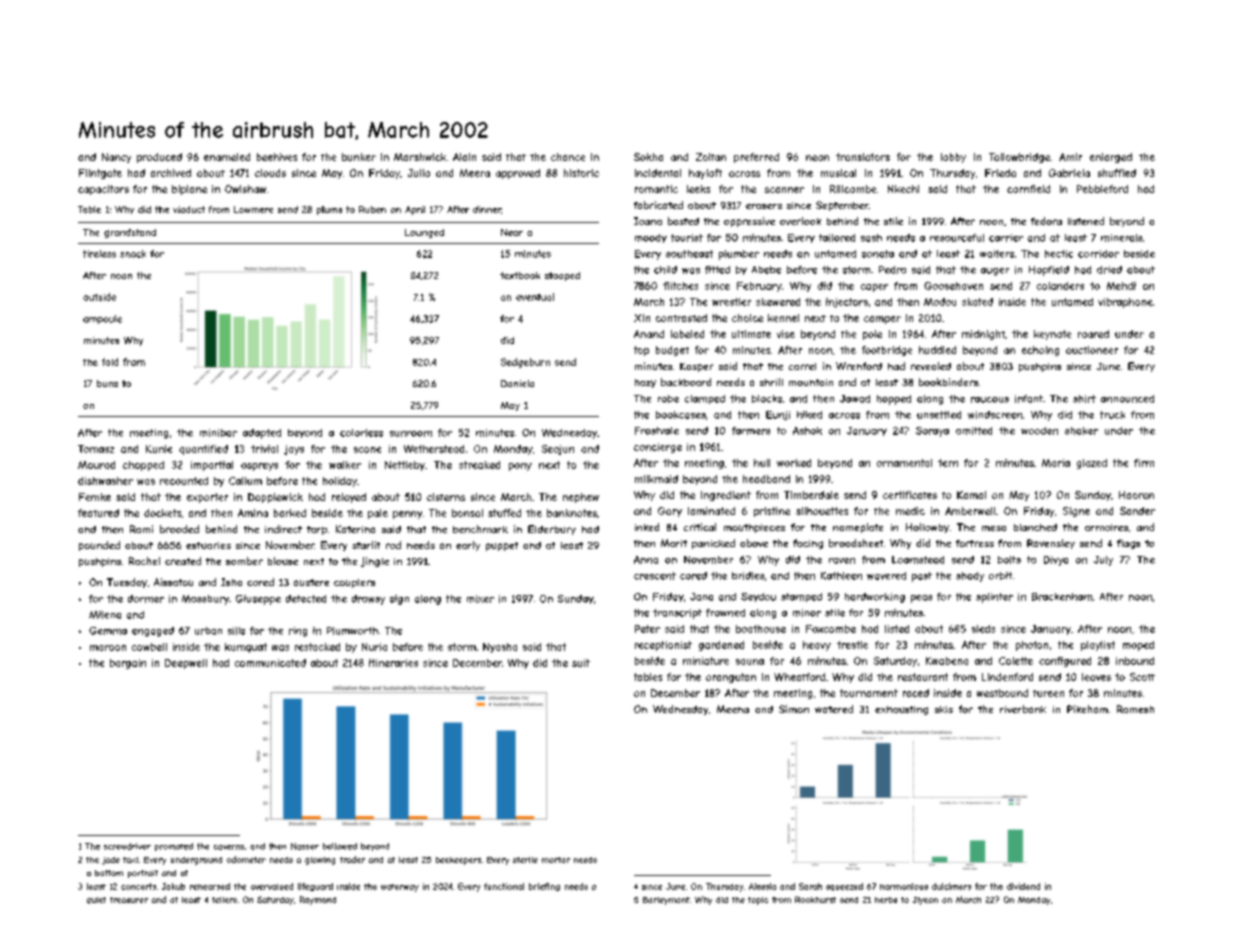 This page has height=952, width=1233. Describe the element at coordinates (1062, 597) in the page. I see `Brackenham` at that location.
